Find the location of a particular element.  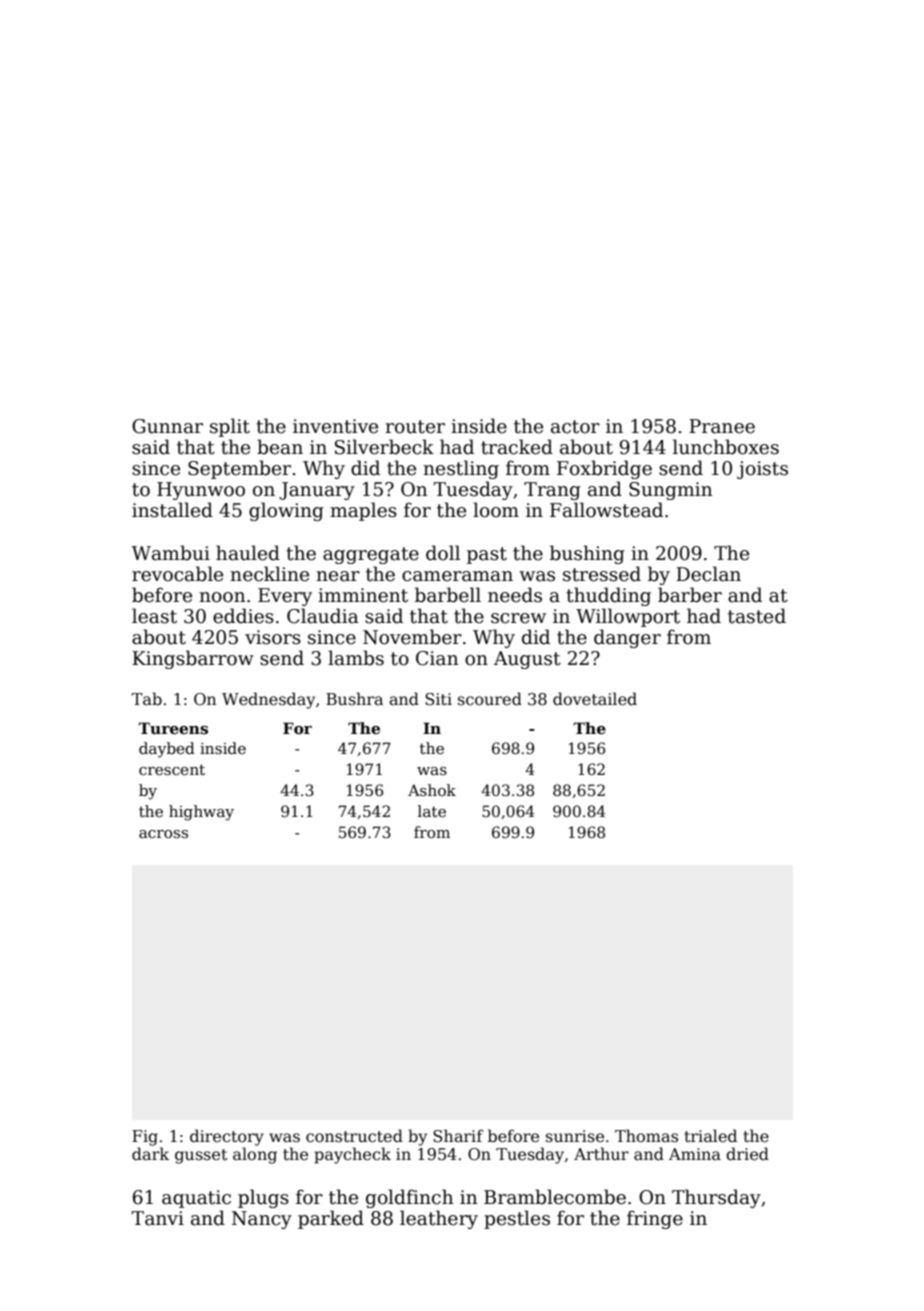

actor is located at coordinates (575, 427).
